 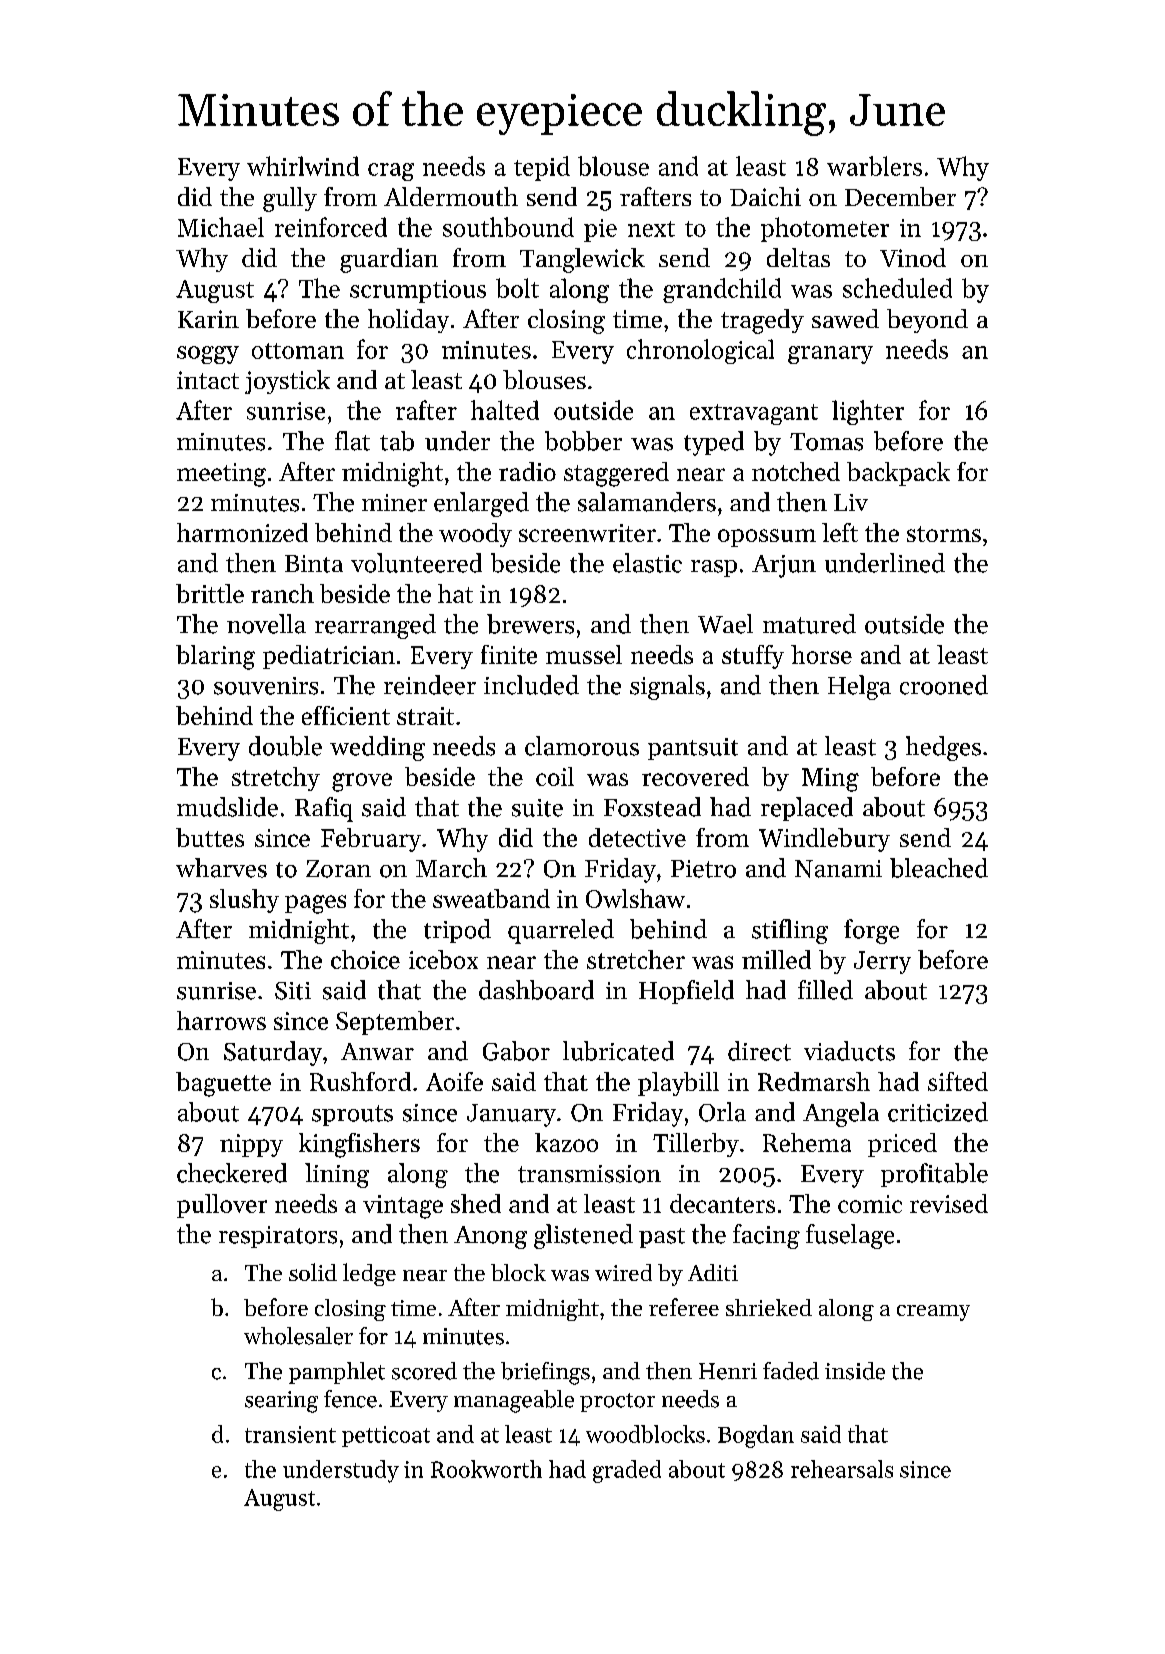 What do you see at coordinates (303, 166) in the document?
I see `whirlwind` at bounding box center [303, 166].
